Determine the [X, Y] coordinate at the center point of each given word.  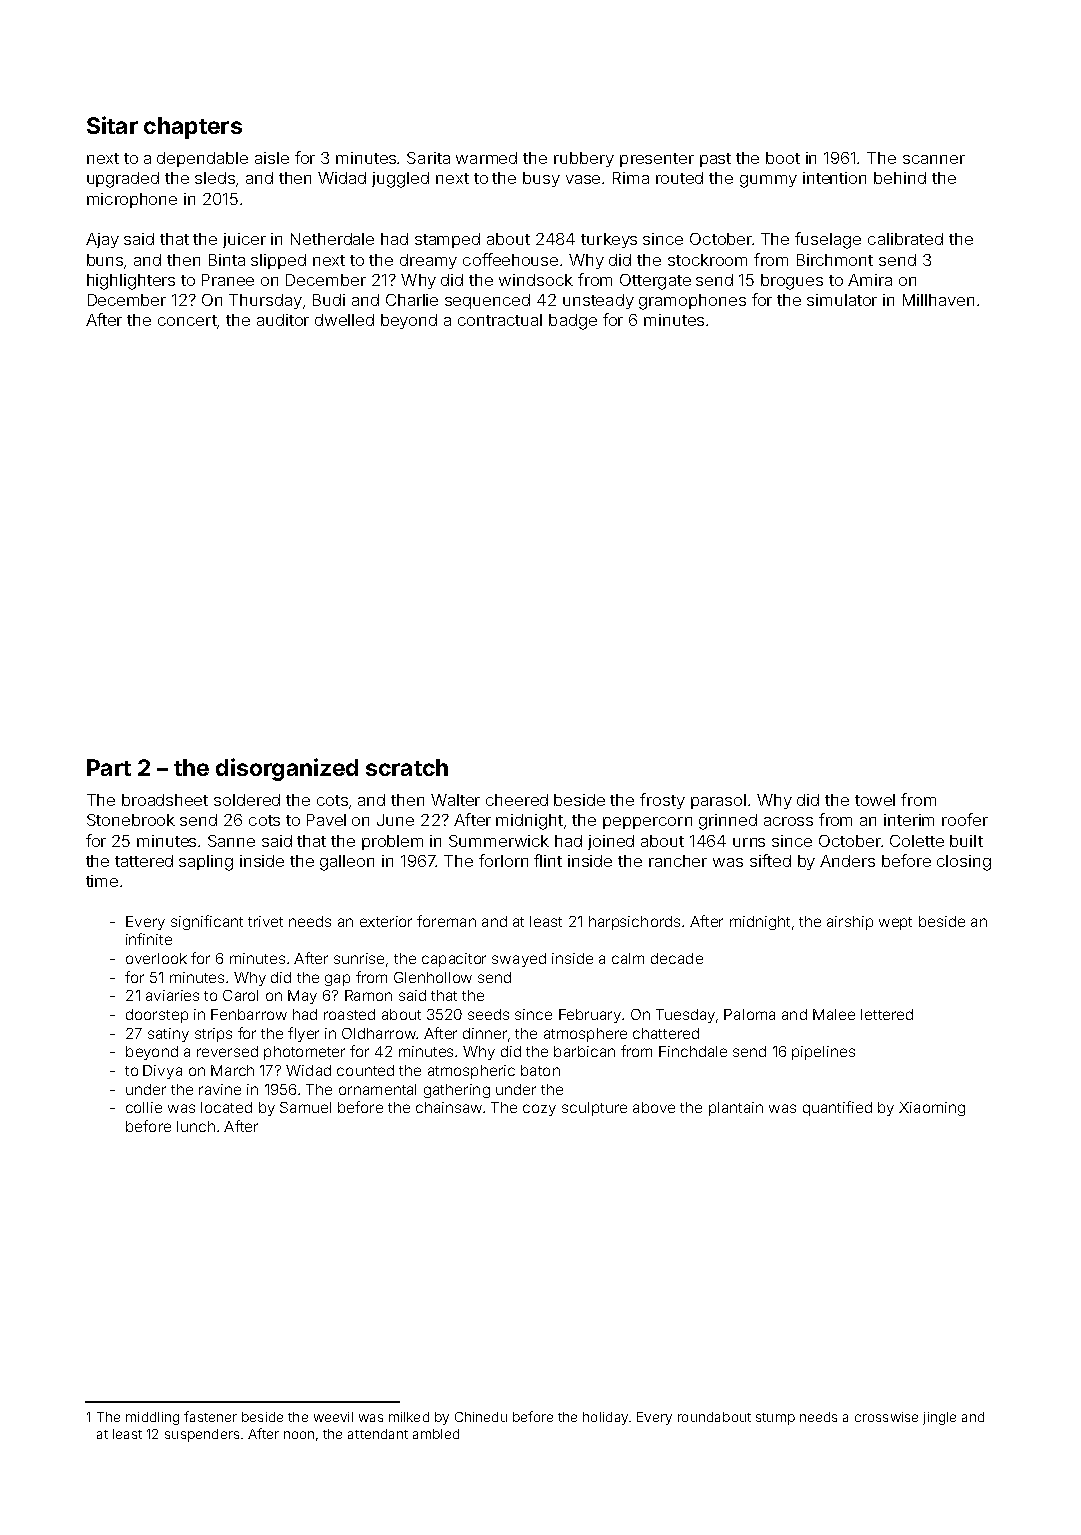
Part [109, 767]
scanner [934, 159]
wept [895, 923]
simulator [842, 300]
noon [299, 1435]
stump [775, 1419]
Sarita [428, 158]
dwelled [344, 320]
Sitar [112, 125]
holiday [605, 1418]
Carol [240, 995]
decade [677, 958]
